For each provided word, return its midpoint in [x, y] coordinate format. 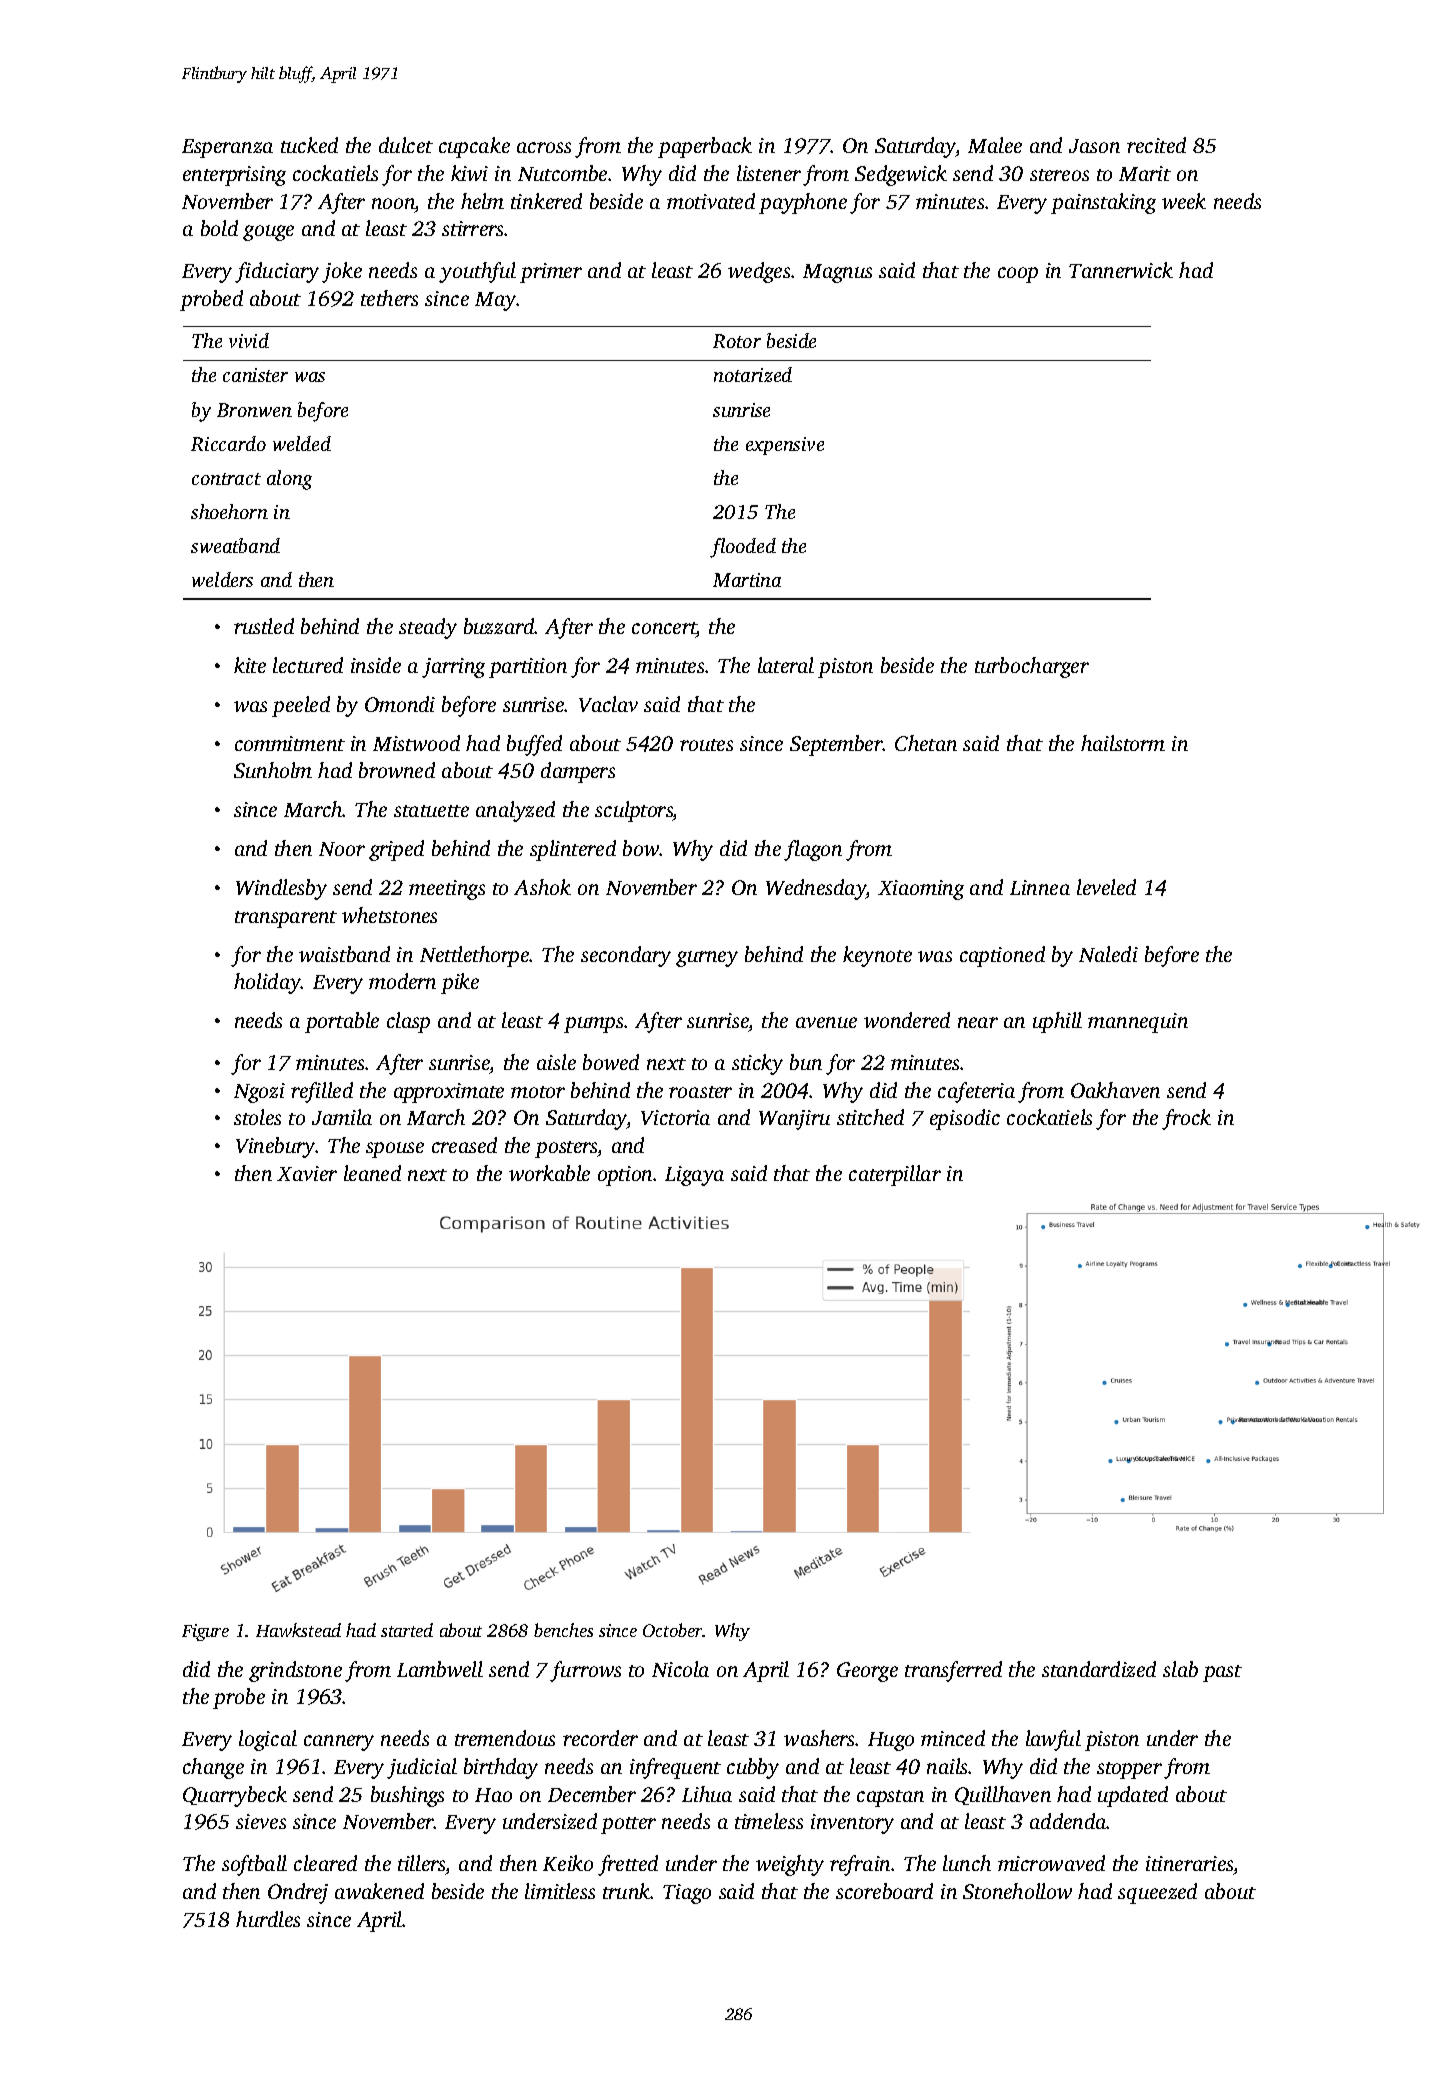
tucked [309, 145]
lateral [786, 665]
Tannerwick [1121, 270]
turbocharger [1032, 667]
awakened [379, 1891]
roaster [700, 1092]
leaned [372, 1173]
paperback [705, 147]
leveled [1106, 887]
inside [376, 665]
